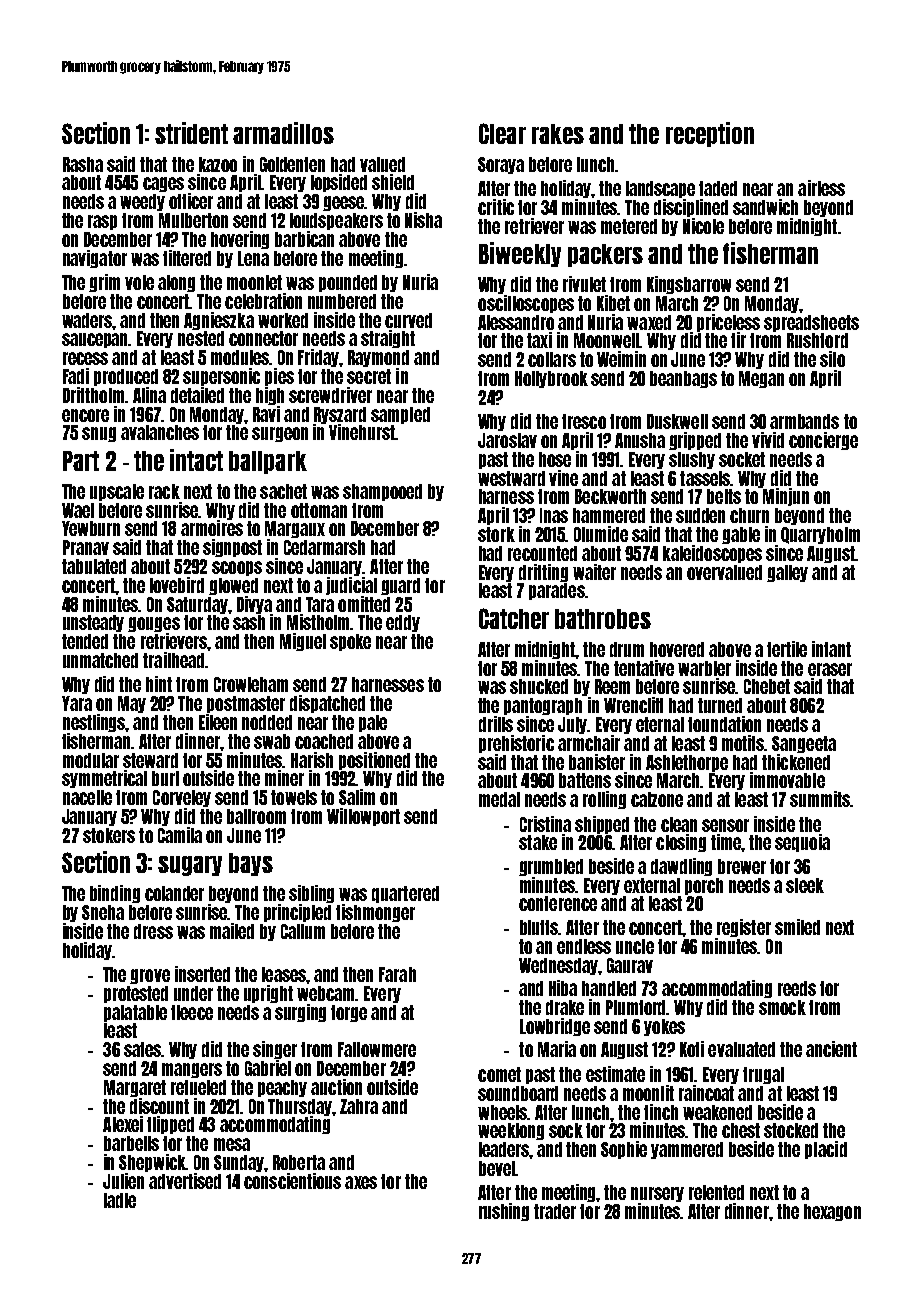 This screenshot has height=1308, width=924. Describe the element at coordinates (831, 649) in the screenshot. I see `infant` at that location.
